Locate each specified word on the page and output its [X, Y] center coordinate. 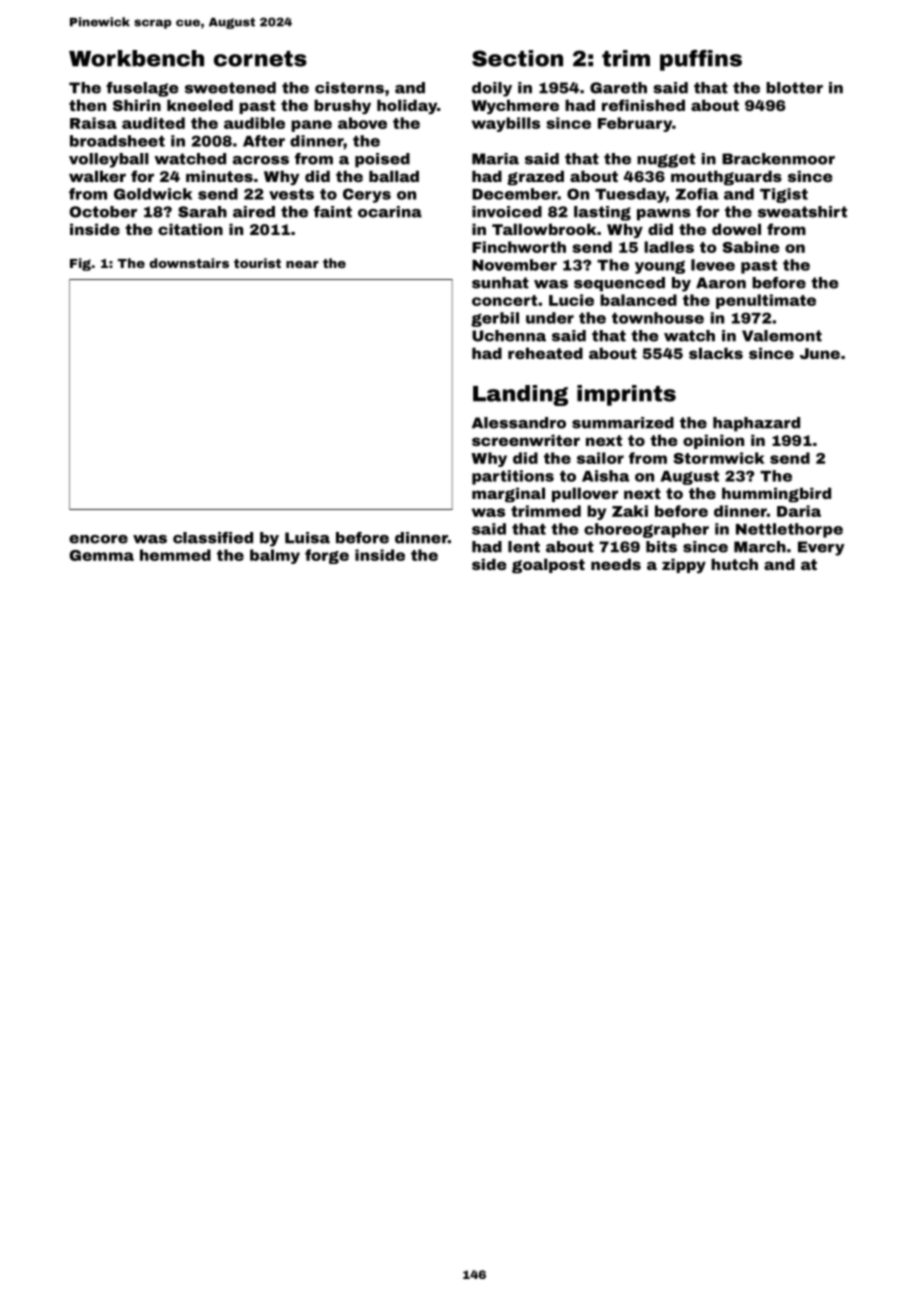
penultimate [766, 301]
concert [504, 300]
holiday [407, 106]
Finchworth [519, 247]
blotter [794, 88]
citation [190, 229]
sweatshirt [802, 212]
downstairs [189, 263]
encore [98, 539]
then [87, 105]
